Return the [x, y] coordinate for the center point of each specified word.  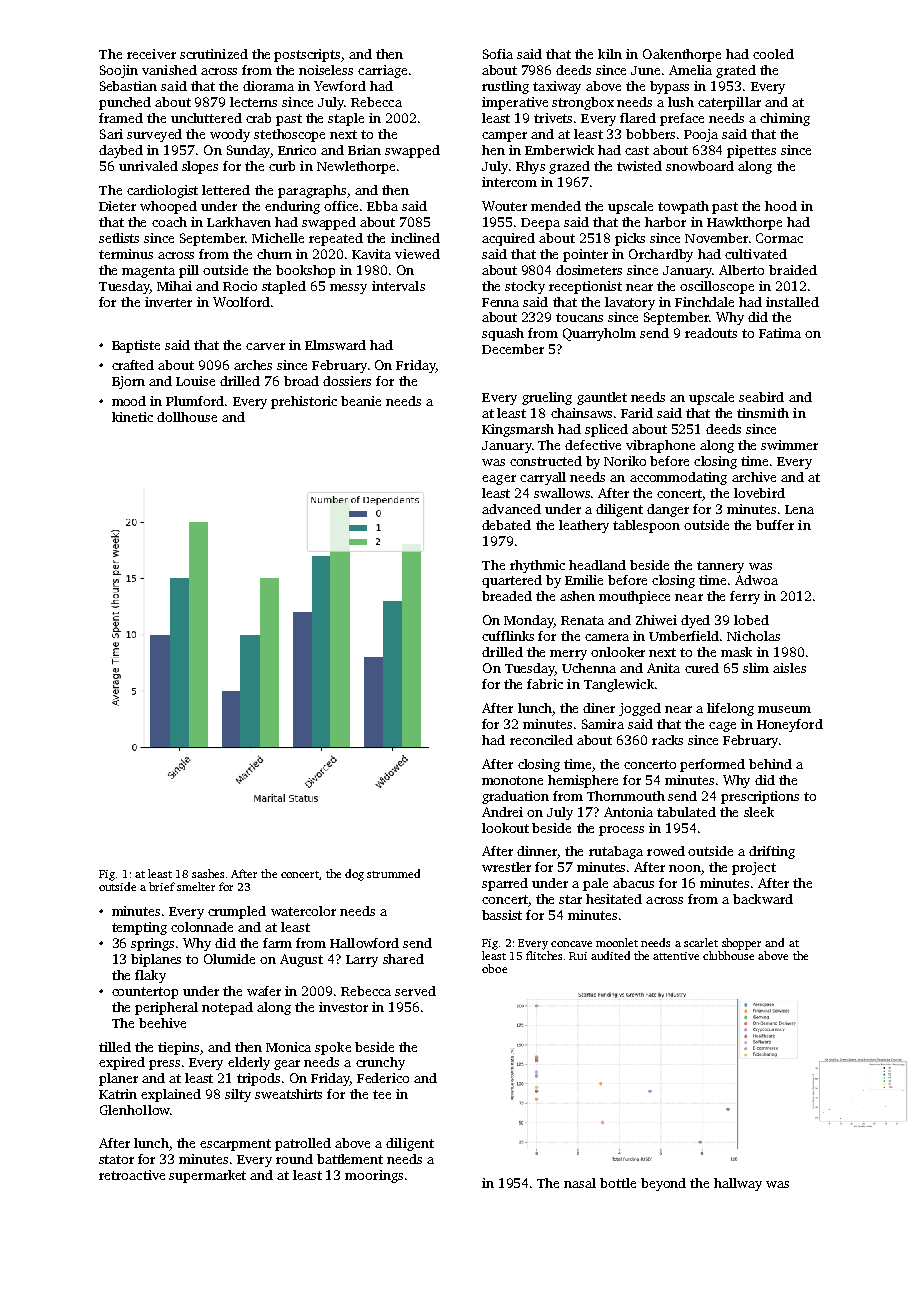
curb [282, 166]
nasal [580, 1183]
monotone [512, 780]
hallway [738, 1184]
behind [770, 764]
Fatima [780, 333]
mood [129, 401]
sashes [208, 873]
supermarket [207, 1176]
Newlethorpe [356, 167]
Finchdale [704, 302]
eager [499, 480]
